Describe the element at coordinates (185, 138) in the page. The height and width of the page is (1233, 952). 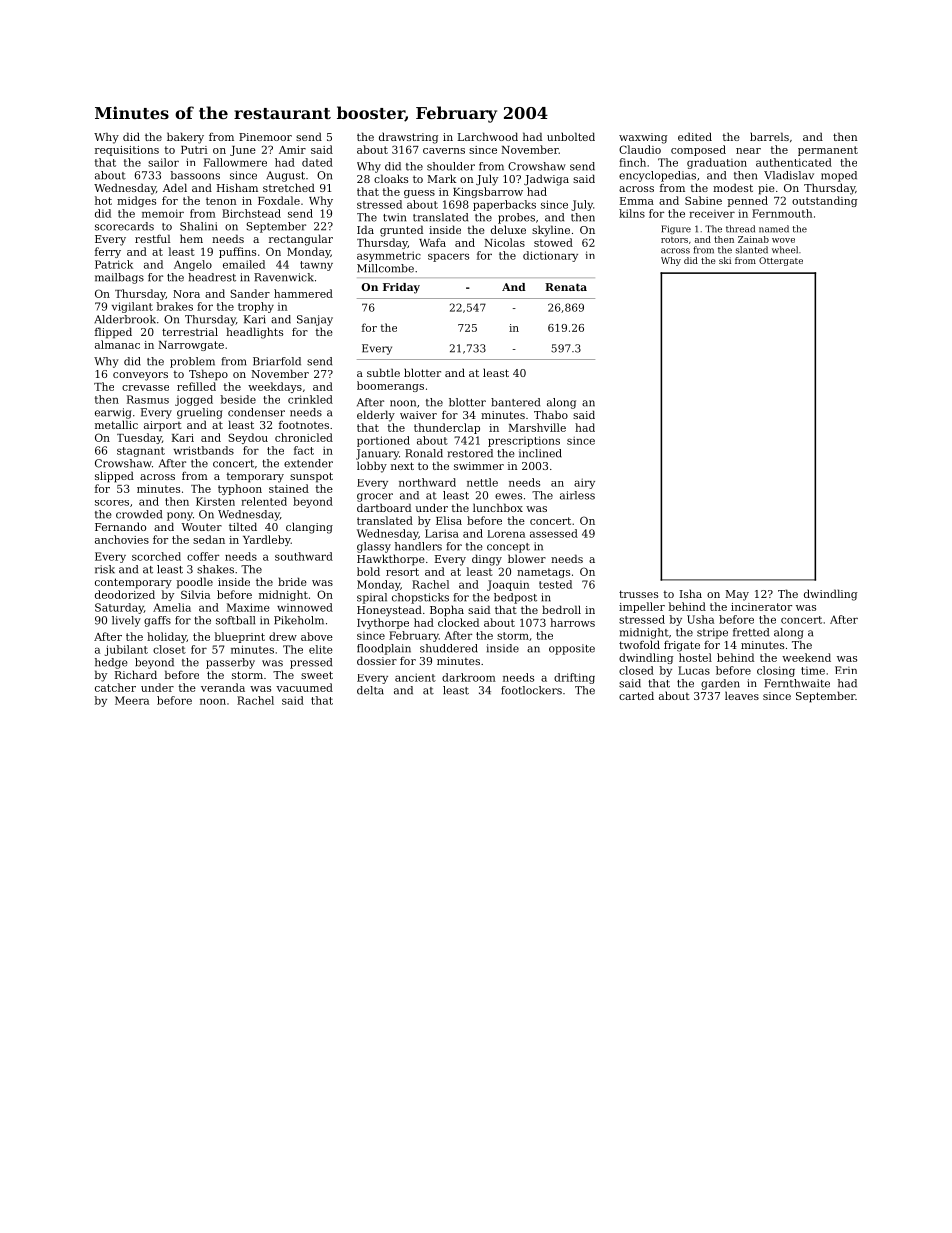
I see `bakery` at that location.
